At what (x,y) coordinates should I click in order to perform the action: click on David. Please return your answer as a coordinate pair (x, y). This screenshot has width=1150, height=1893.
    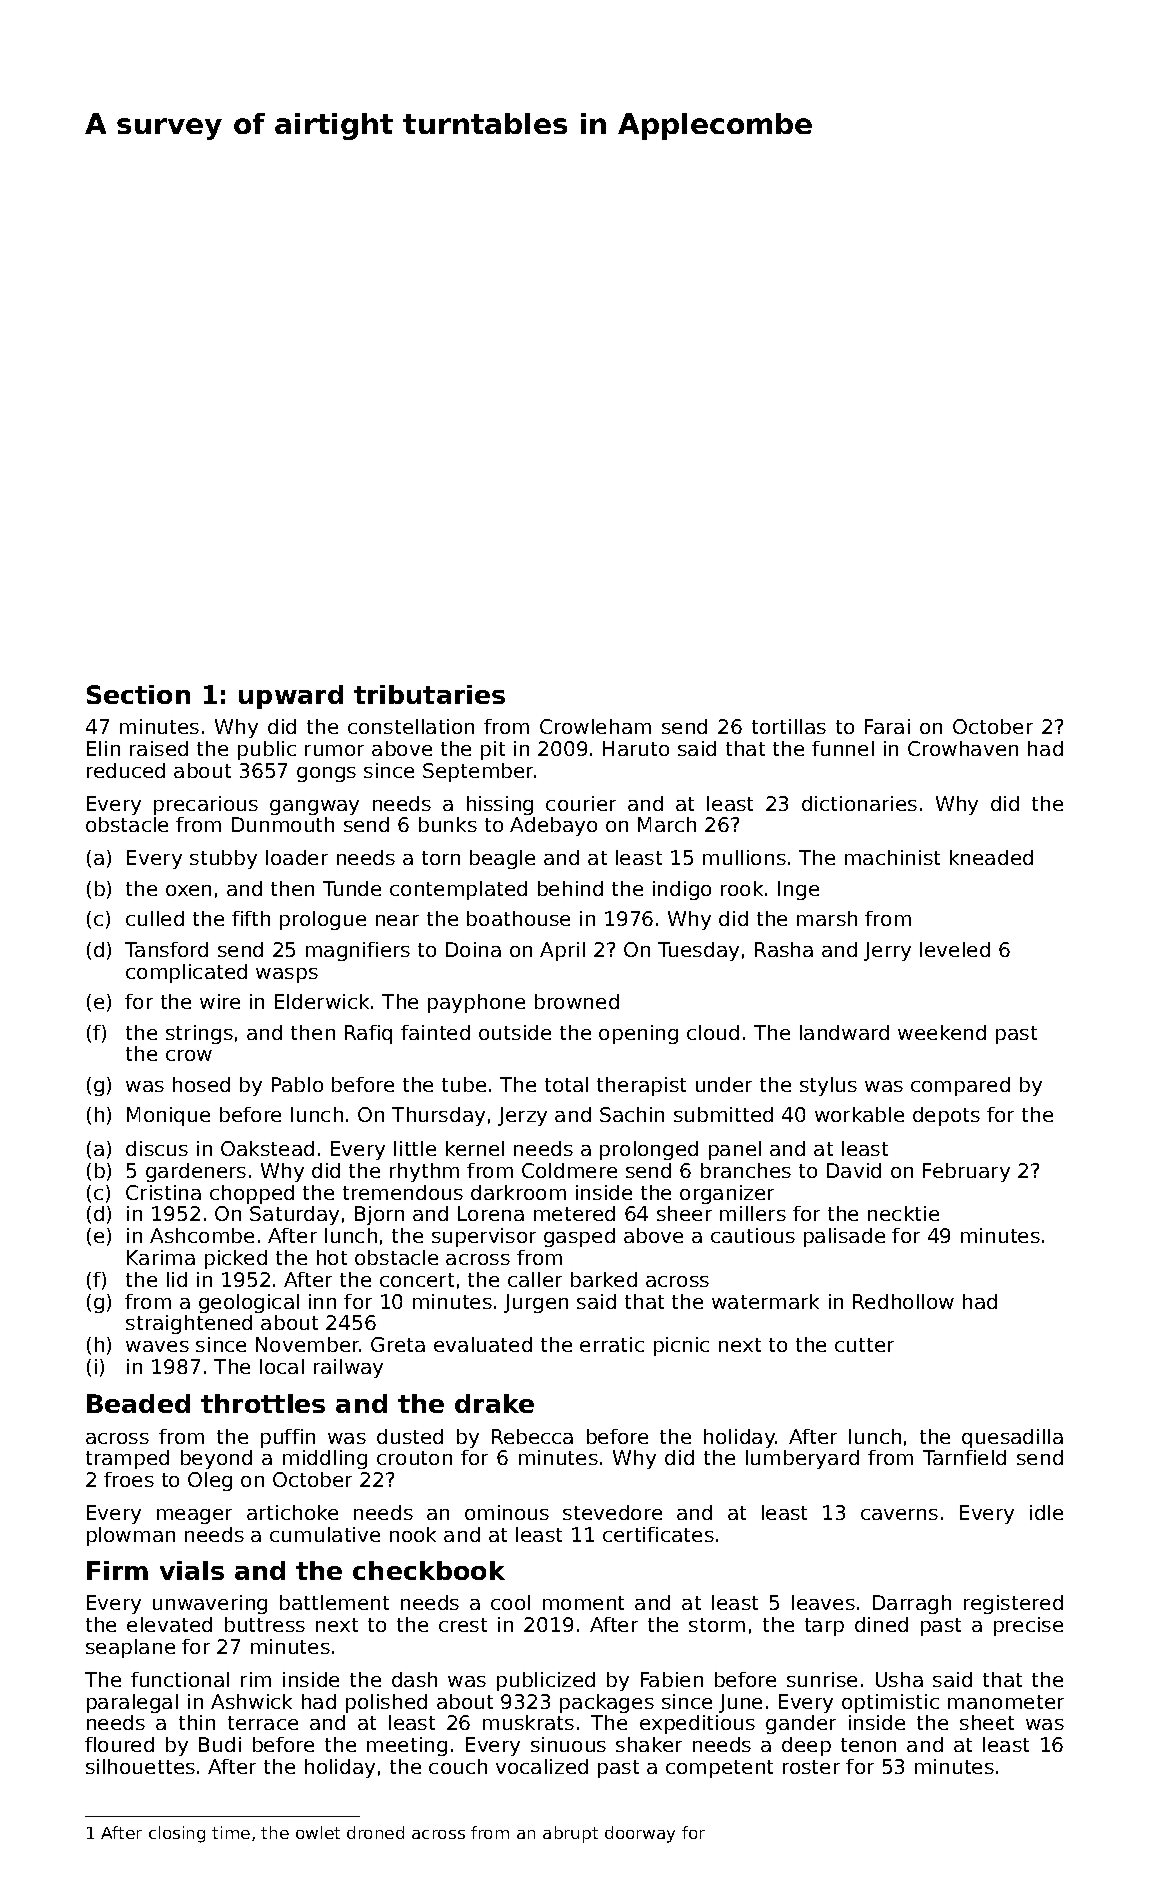
    Looking at the image, I should click on (854, 1170).
